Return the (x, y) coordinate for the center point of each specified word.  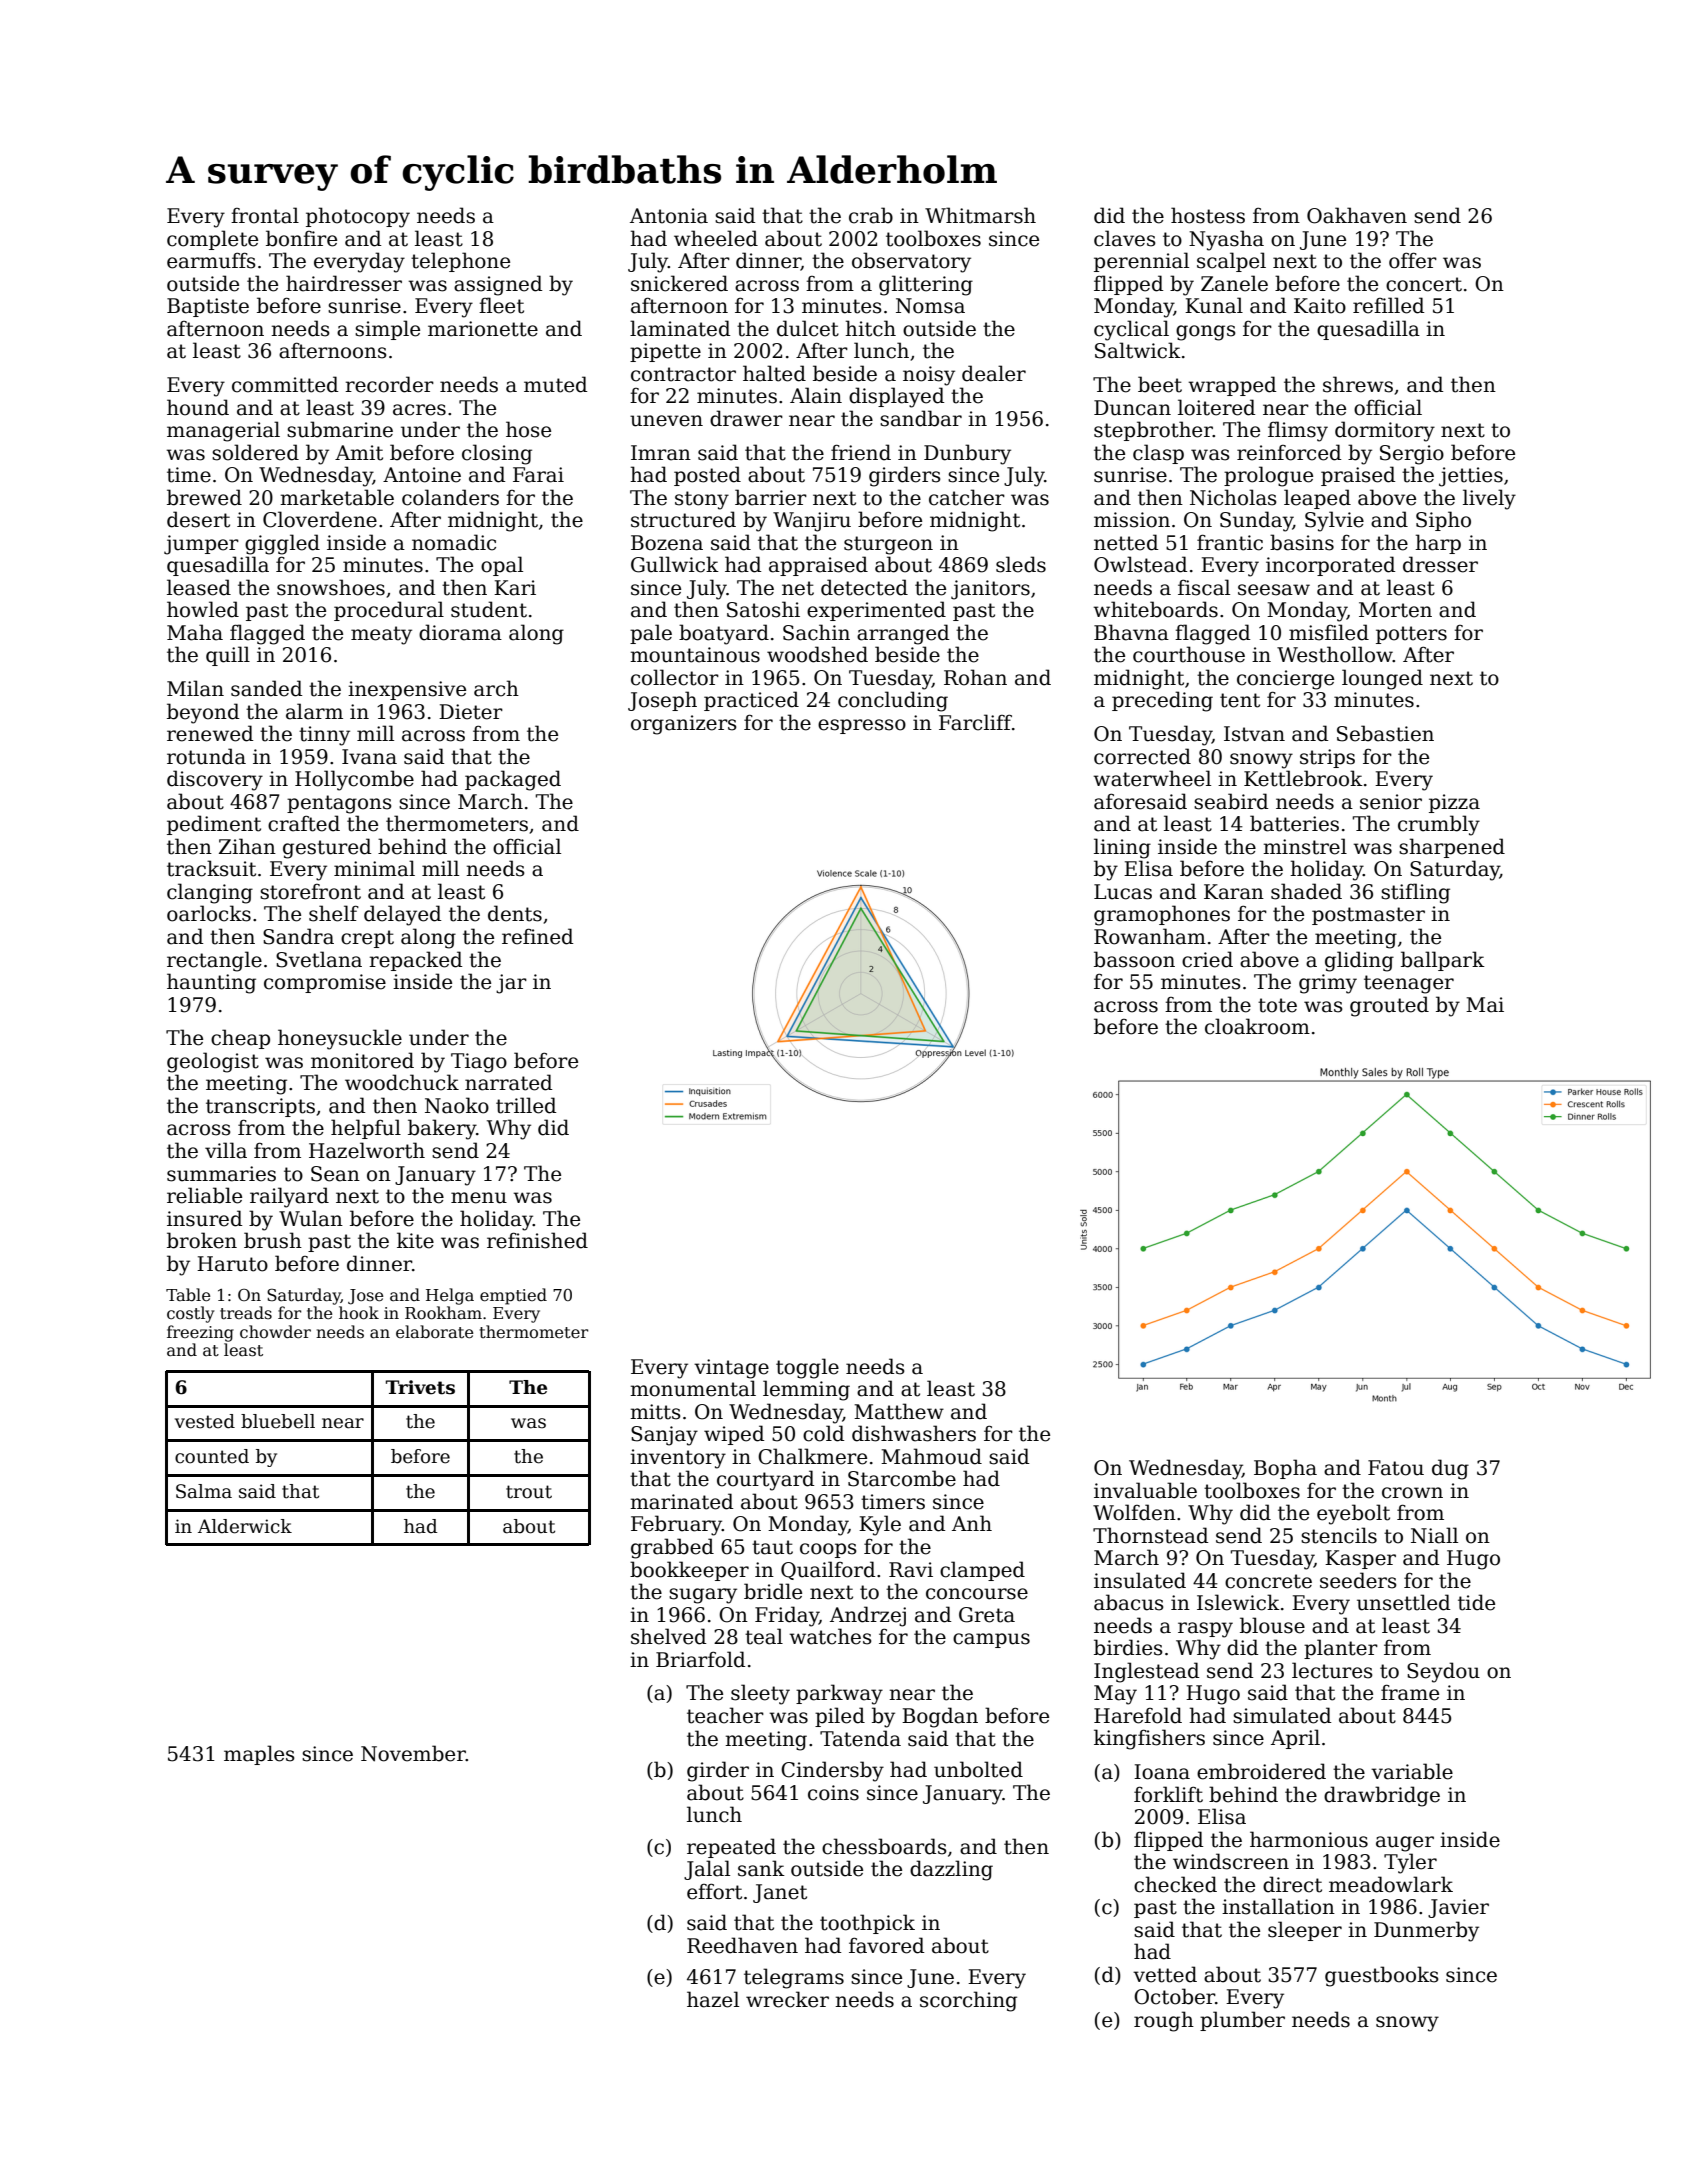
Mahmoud (931, 1456)
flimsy (1298, 431)
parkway (839, 1694)
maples (259, 1755)
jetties (1471, 477)
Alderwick (245, 1526)
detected (864, 587)
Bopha (1285, 1469)
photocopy (358, 217)
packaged (513, 780)
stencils (1339, 1535)
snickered (679, 283)
